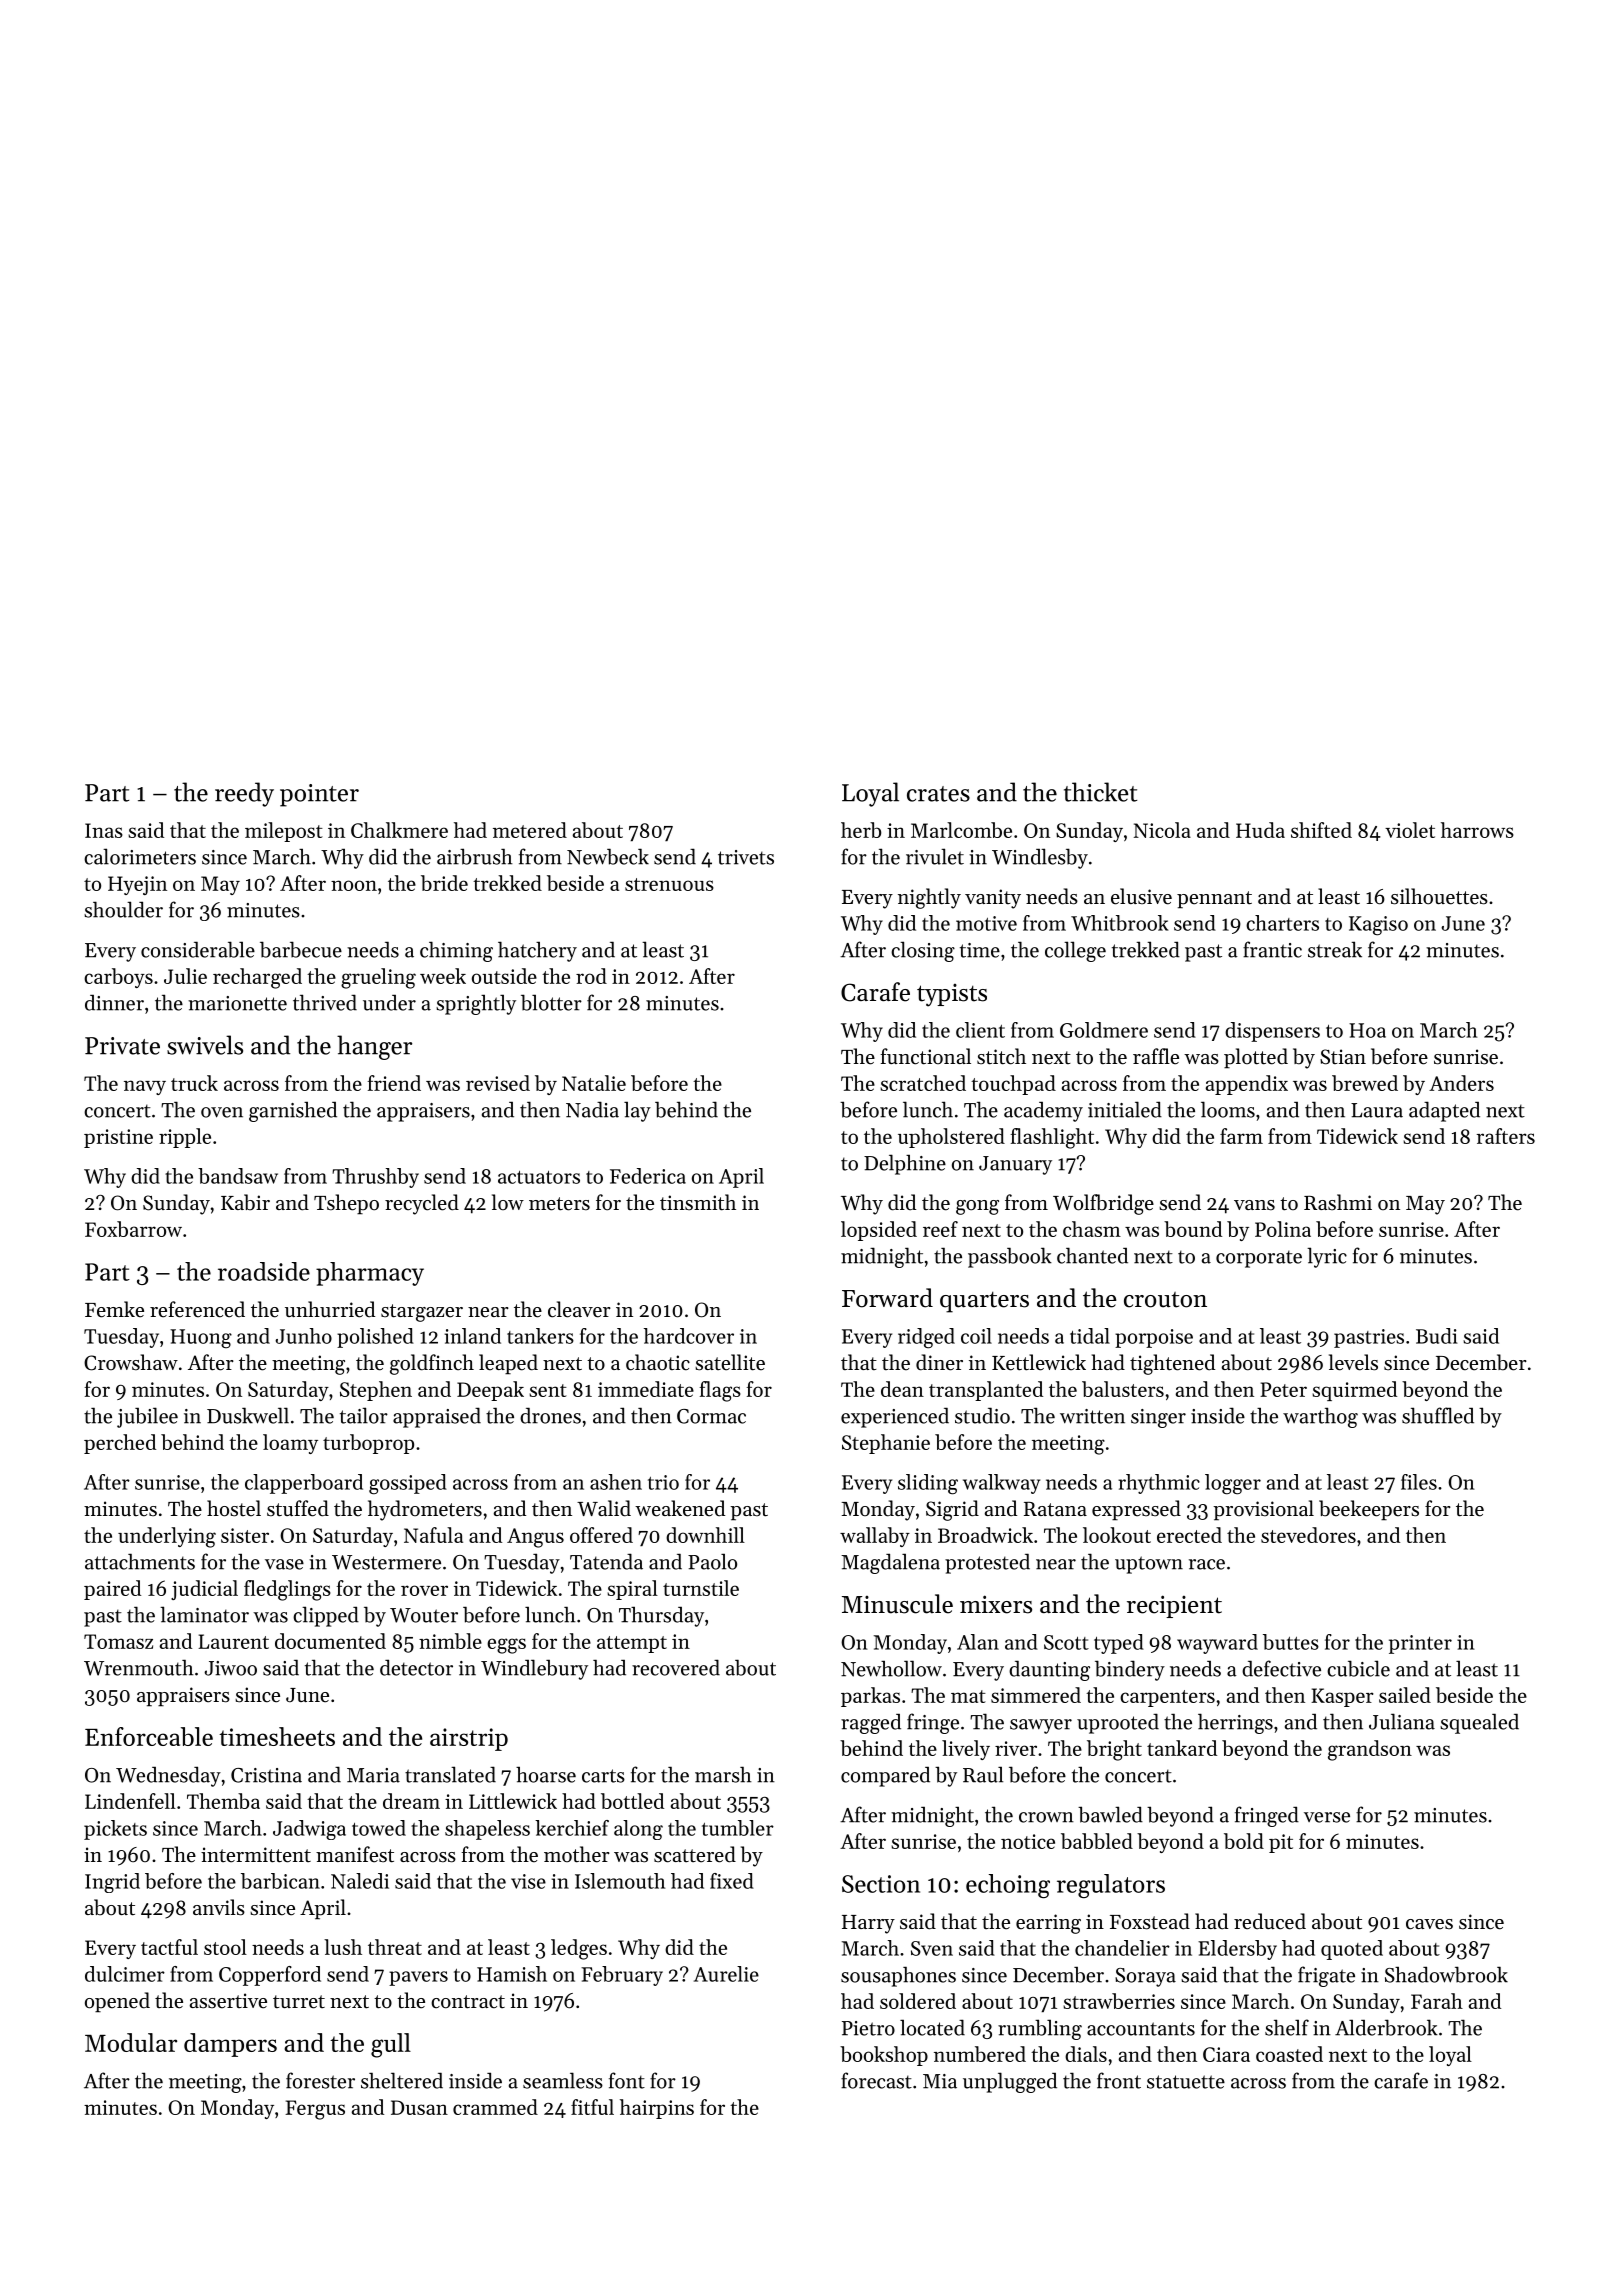 Image resolution: width=1620 pixels, height=2292 pixels. I want to click on Modular, so click(131, 2042).
